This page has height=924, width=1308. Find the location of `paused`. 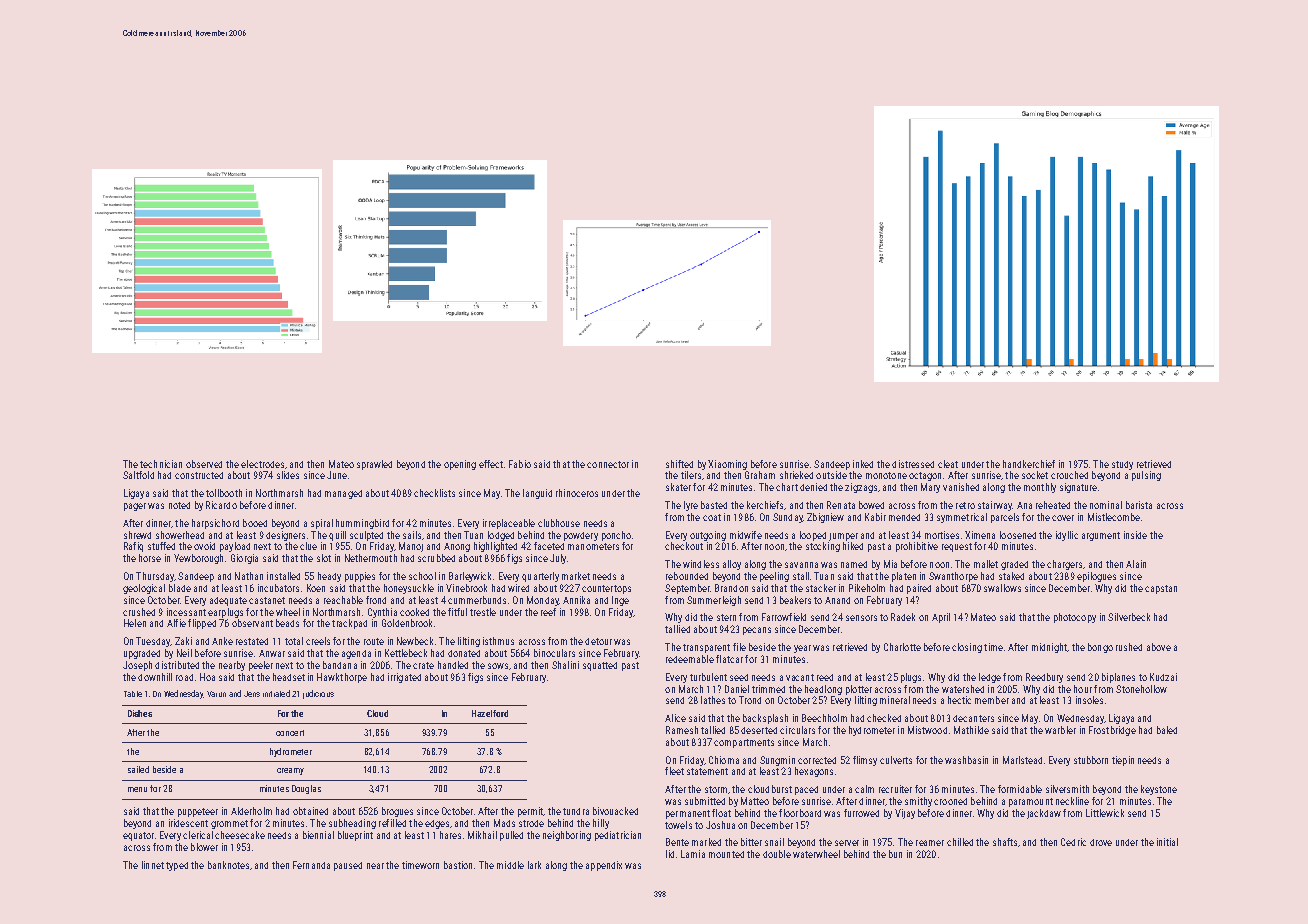

paused is located at coordinates (348, 866).
